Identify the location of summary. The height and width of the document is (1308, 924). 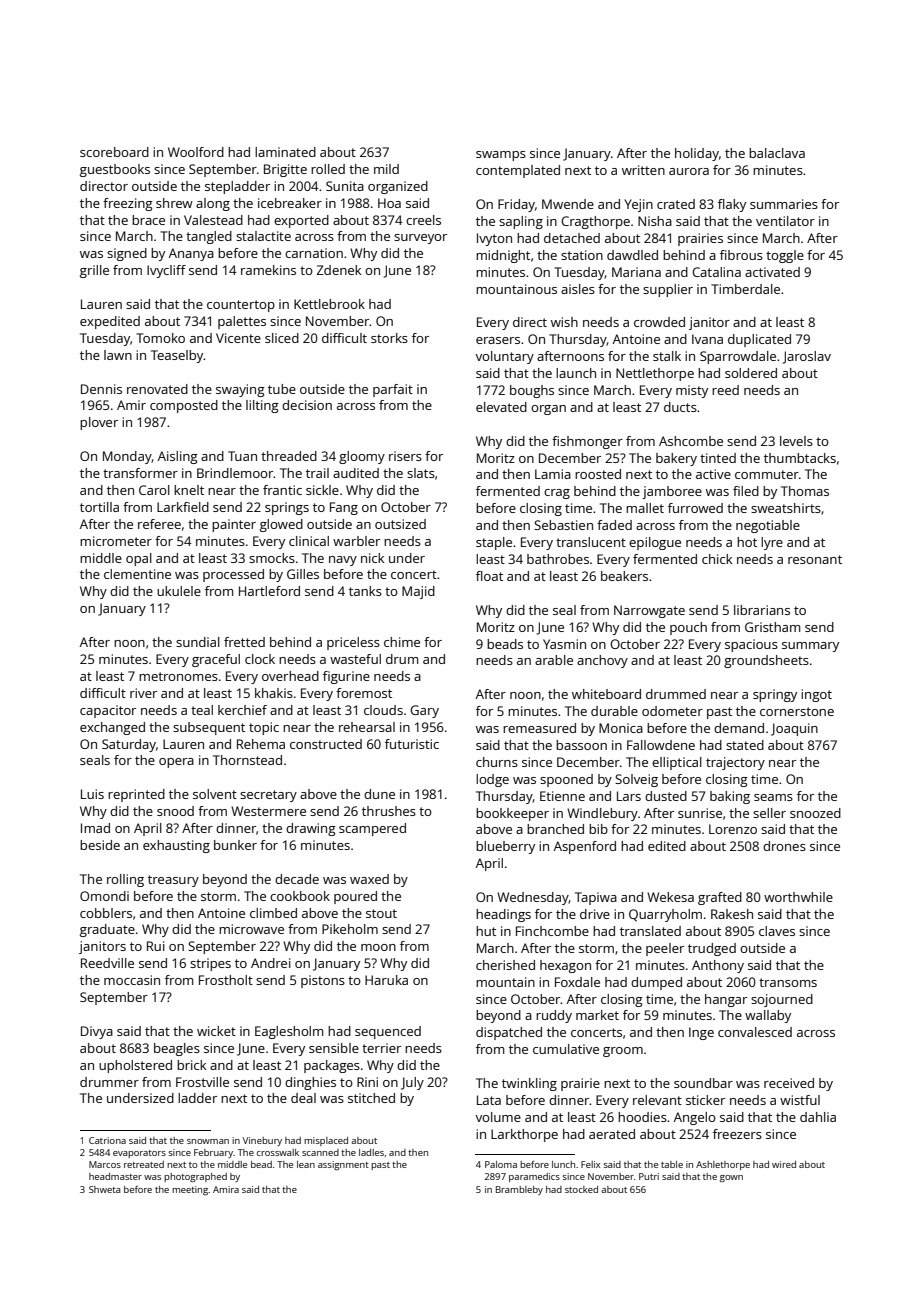
(810, 647).
